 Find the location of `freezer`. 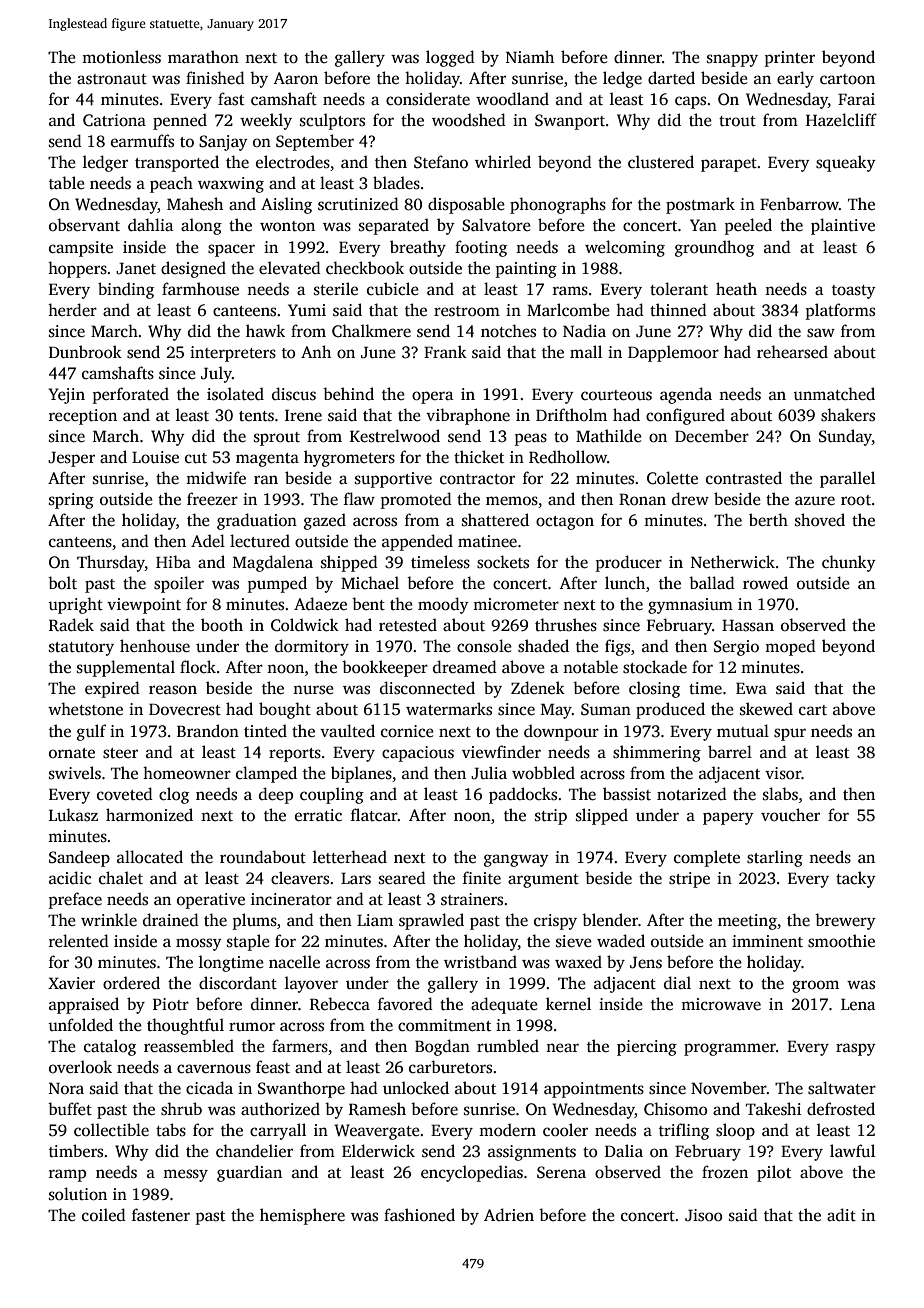

freezer is located at coordinates (212, 499).
